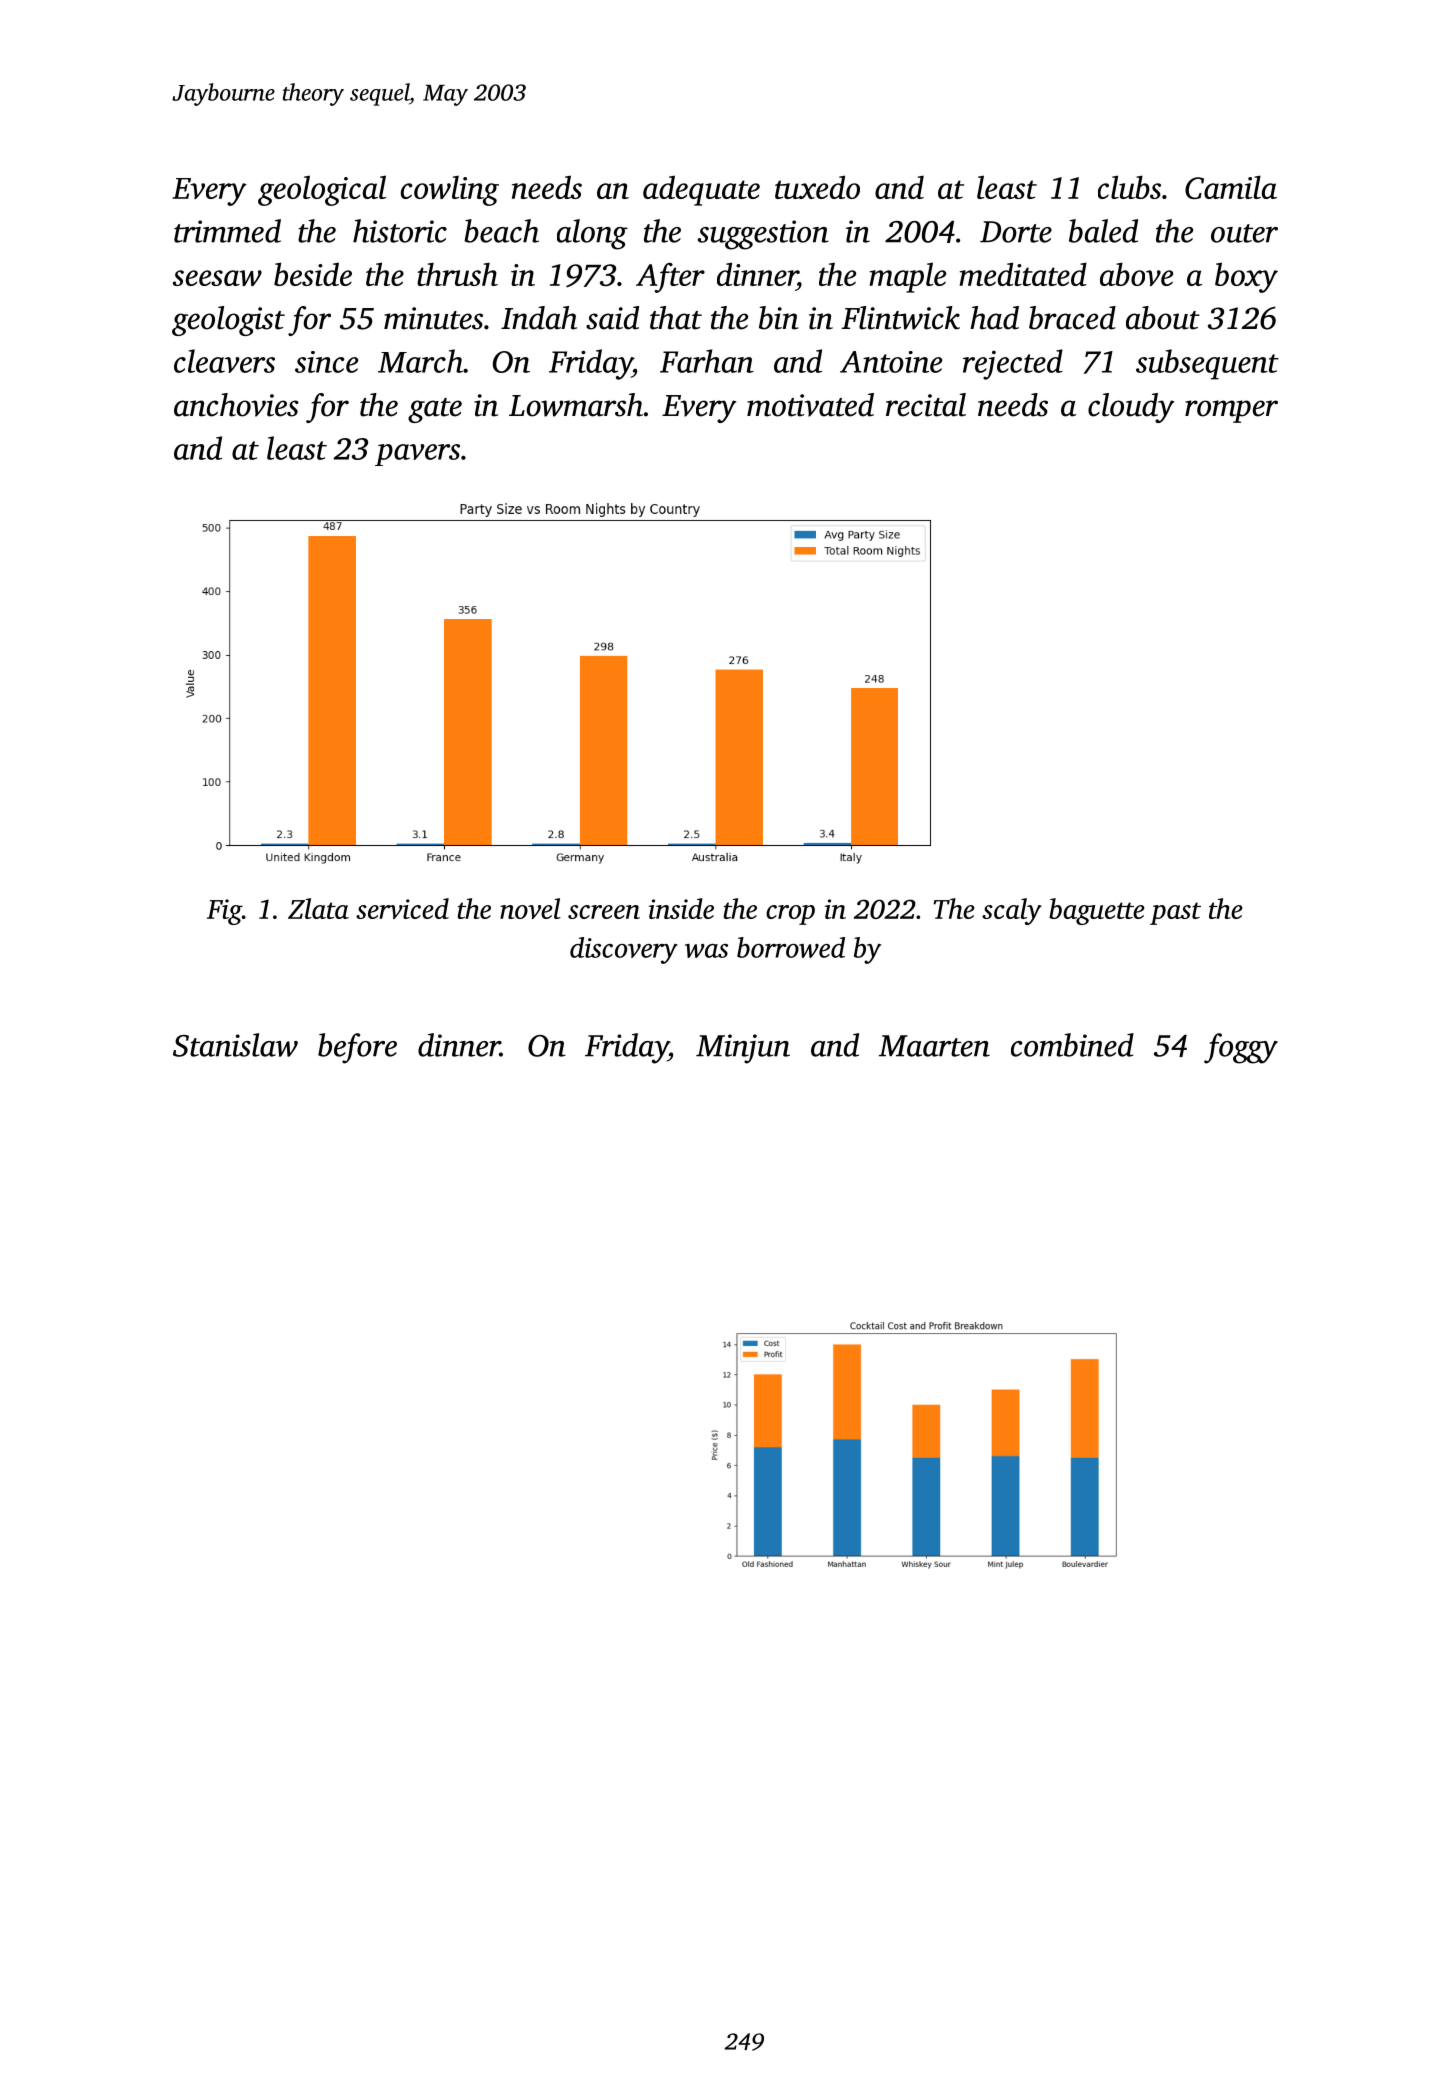  What do you see at coordinates (357, 1048) in the screenshot?
I see `before` at bounding box center [357, 1048].
